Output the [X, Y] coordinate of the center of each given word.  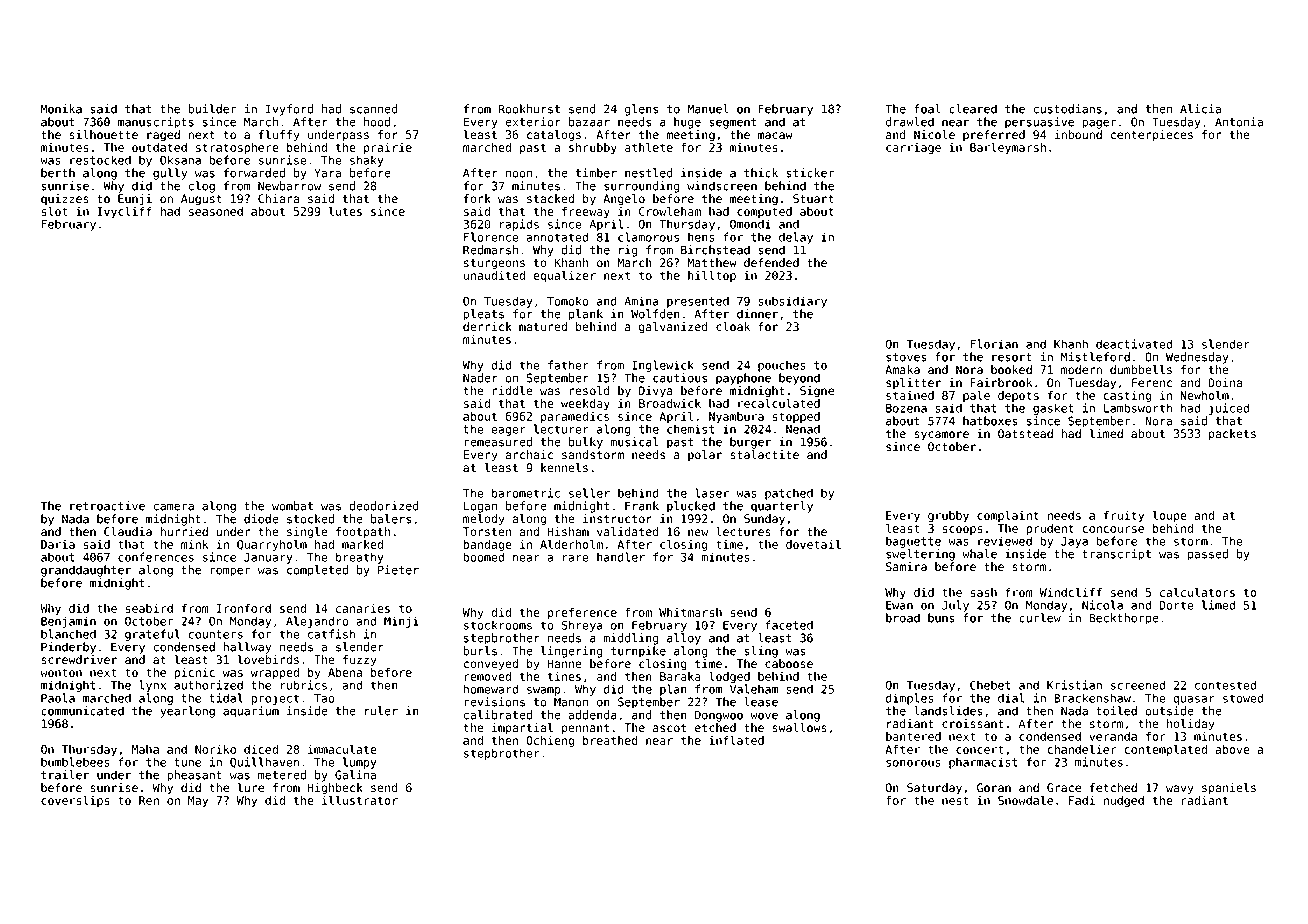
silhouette [103, 135]
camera [174, 507]
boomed [483, 557]
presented [698, 302]
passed [1208, 555]
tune [187, 762]
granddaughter [86, 571]
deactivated [1134, 344]
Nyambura [736, 417]
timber [596, 173]
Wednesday [1197, 358]
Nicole [934, 135]
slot [54, 211]
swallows [799, 728]
